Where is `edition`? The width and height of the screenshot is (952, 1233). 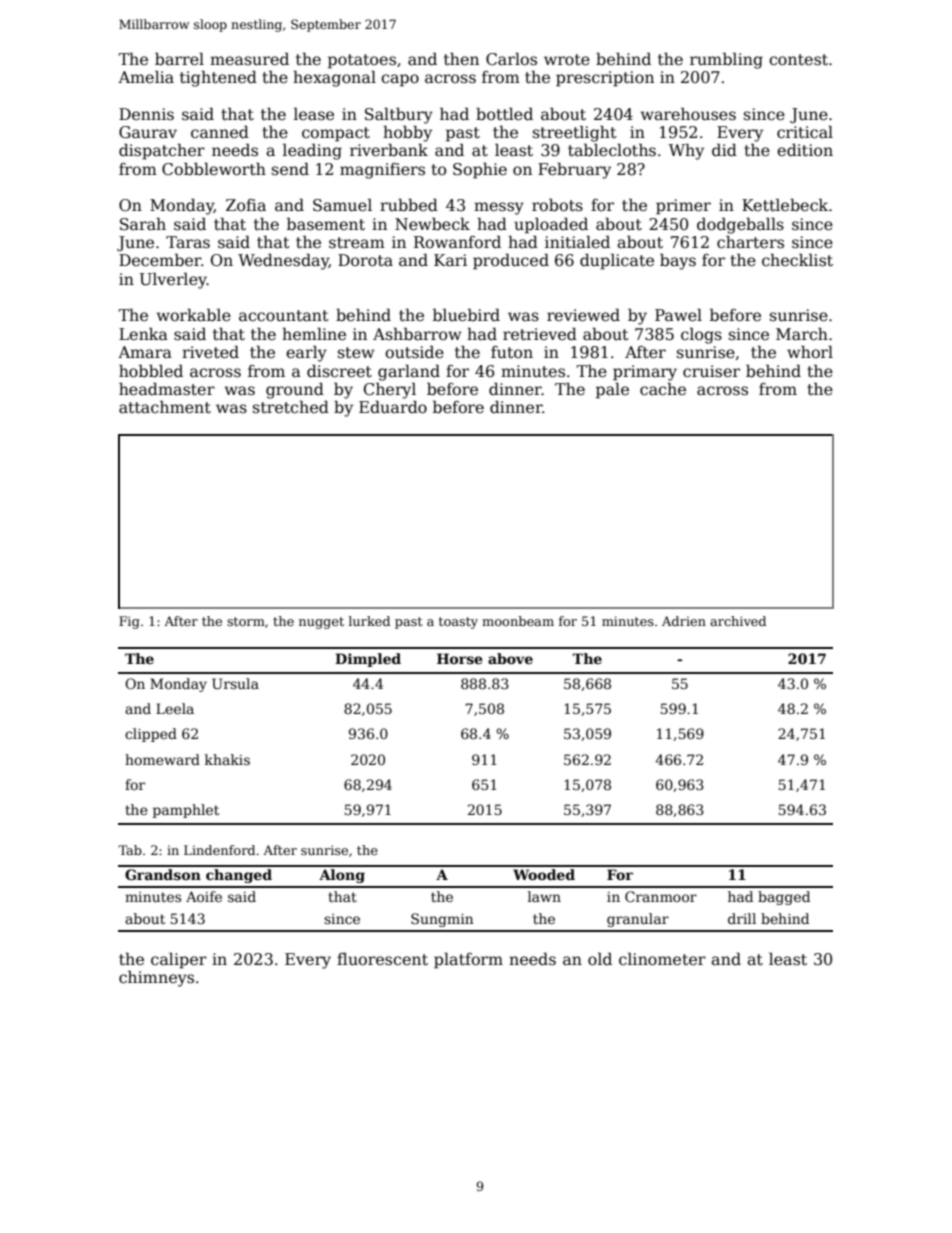
edition is located at coordinates (805, 150).
